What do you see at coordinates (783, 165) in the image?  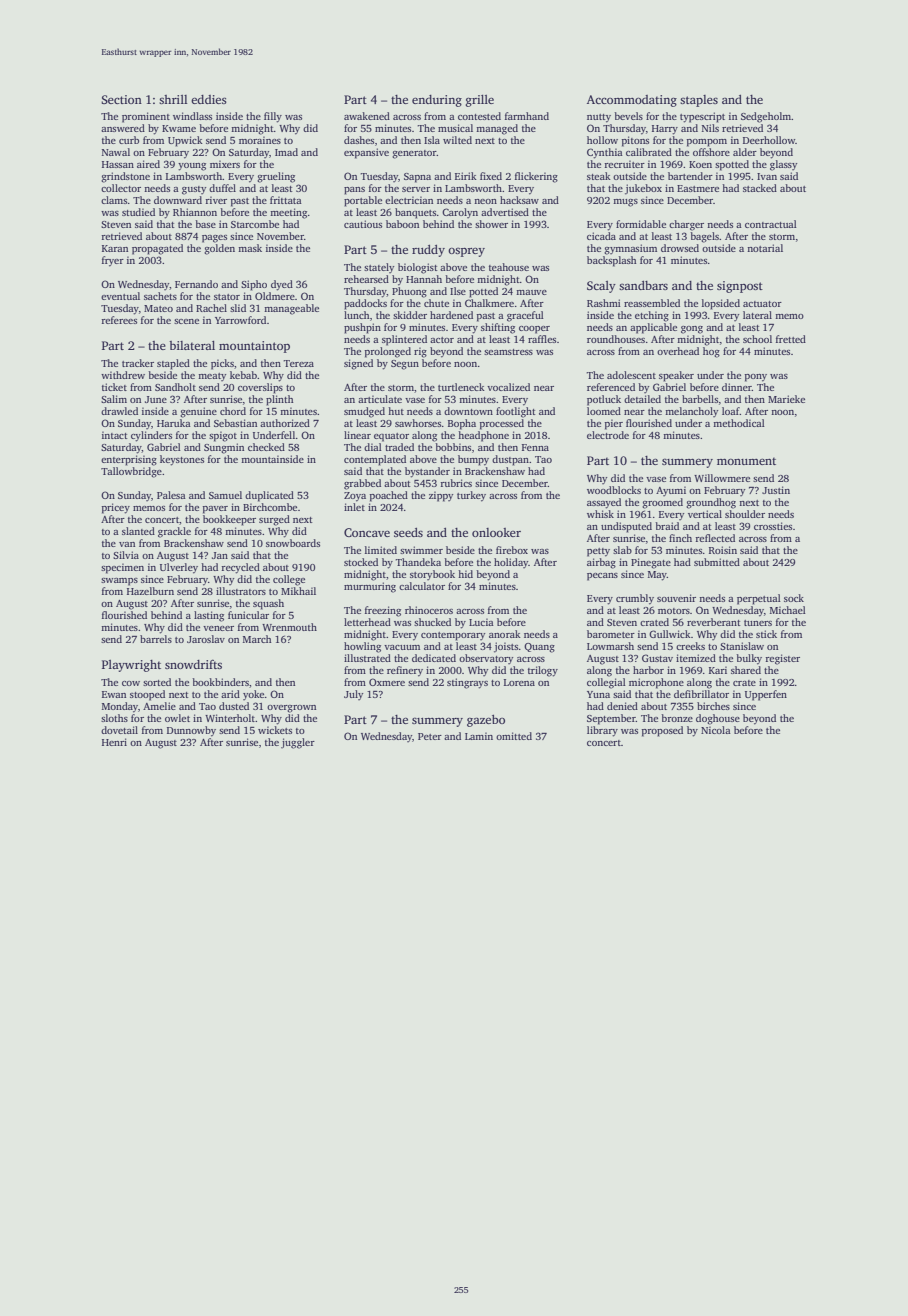 I see `glassy` at bounding box center [783, 165].
